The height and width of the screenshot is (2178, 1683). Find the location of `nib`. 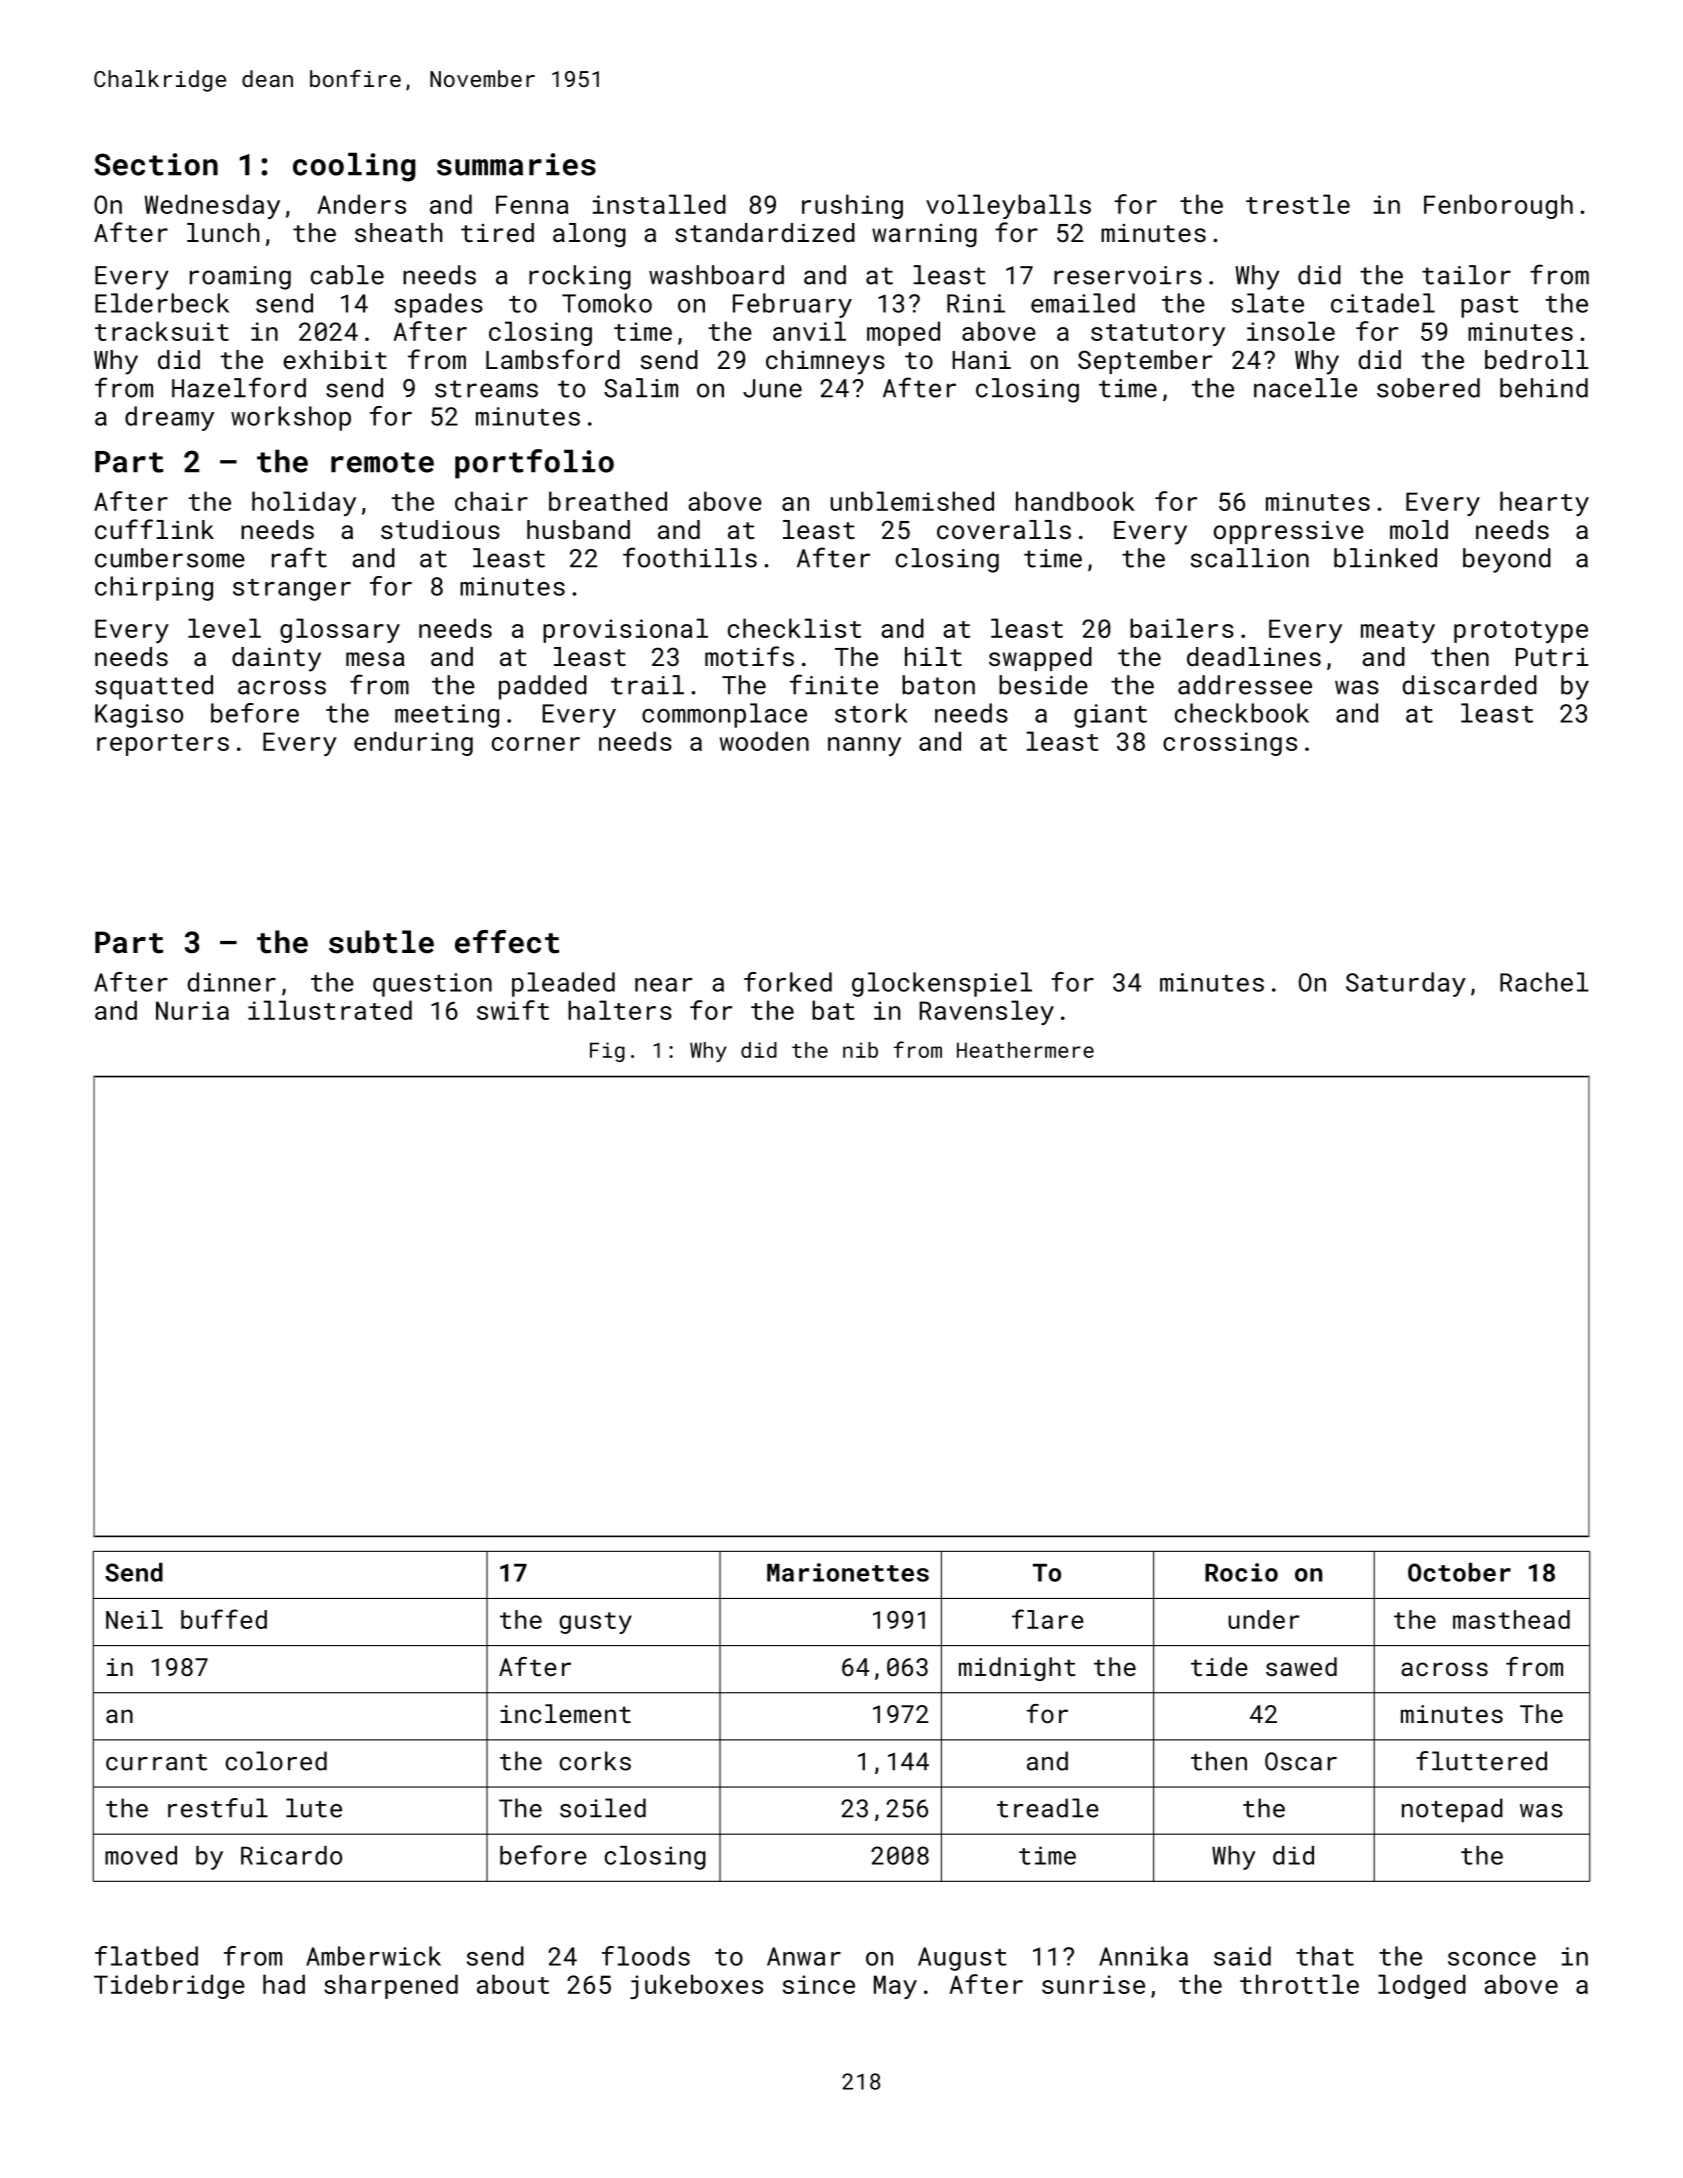

nib is located at coordinates (860, 1050).
